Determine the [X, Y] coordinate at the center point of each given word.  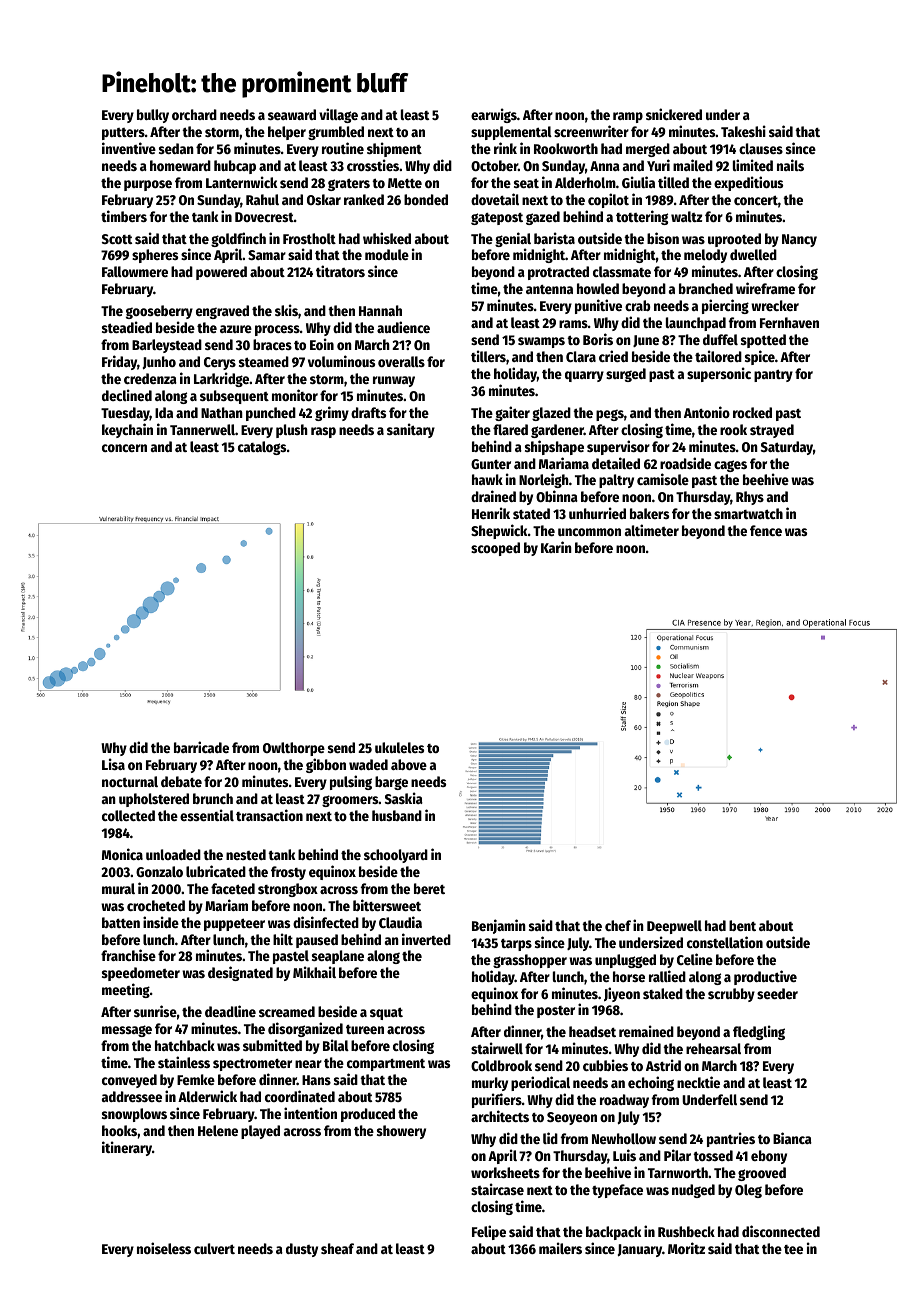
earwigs [494, 115]
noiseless [164, 1248]
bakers [649, 513]
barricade [201, 747]
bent [742, 925]
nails [790, 165]
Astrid [663, 1065]
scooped [495, 549]
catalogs [262, 448]
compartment [386, 1065]
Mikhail [314, 972]
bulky [153, 116]
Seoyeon [572, 1118]
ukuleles [399, 747]
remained [646, 1031]
